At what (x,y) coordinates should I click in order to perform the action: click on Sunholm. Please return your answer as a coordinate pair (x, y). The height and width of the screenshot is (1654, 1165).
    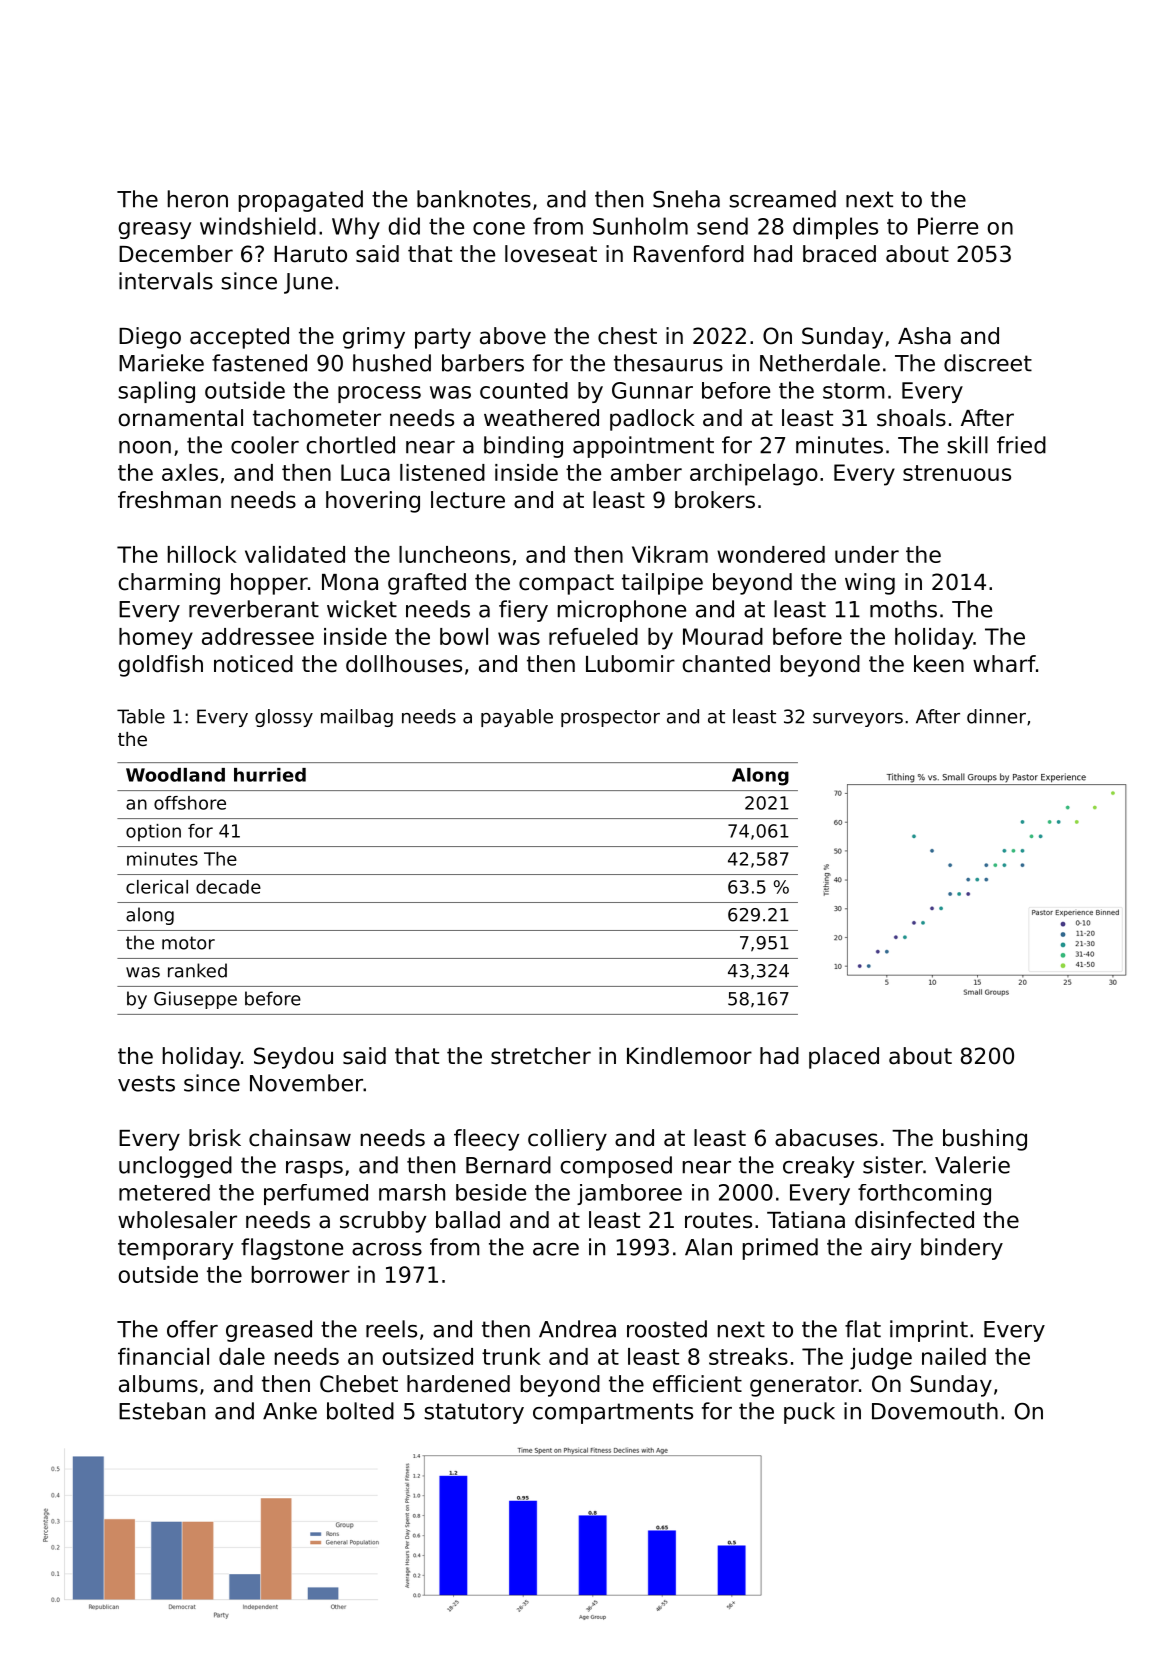
    Looking at the image, I should click on (640, 226).
